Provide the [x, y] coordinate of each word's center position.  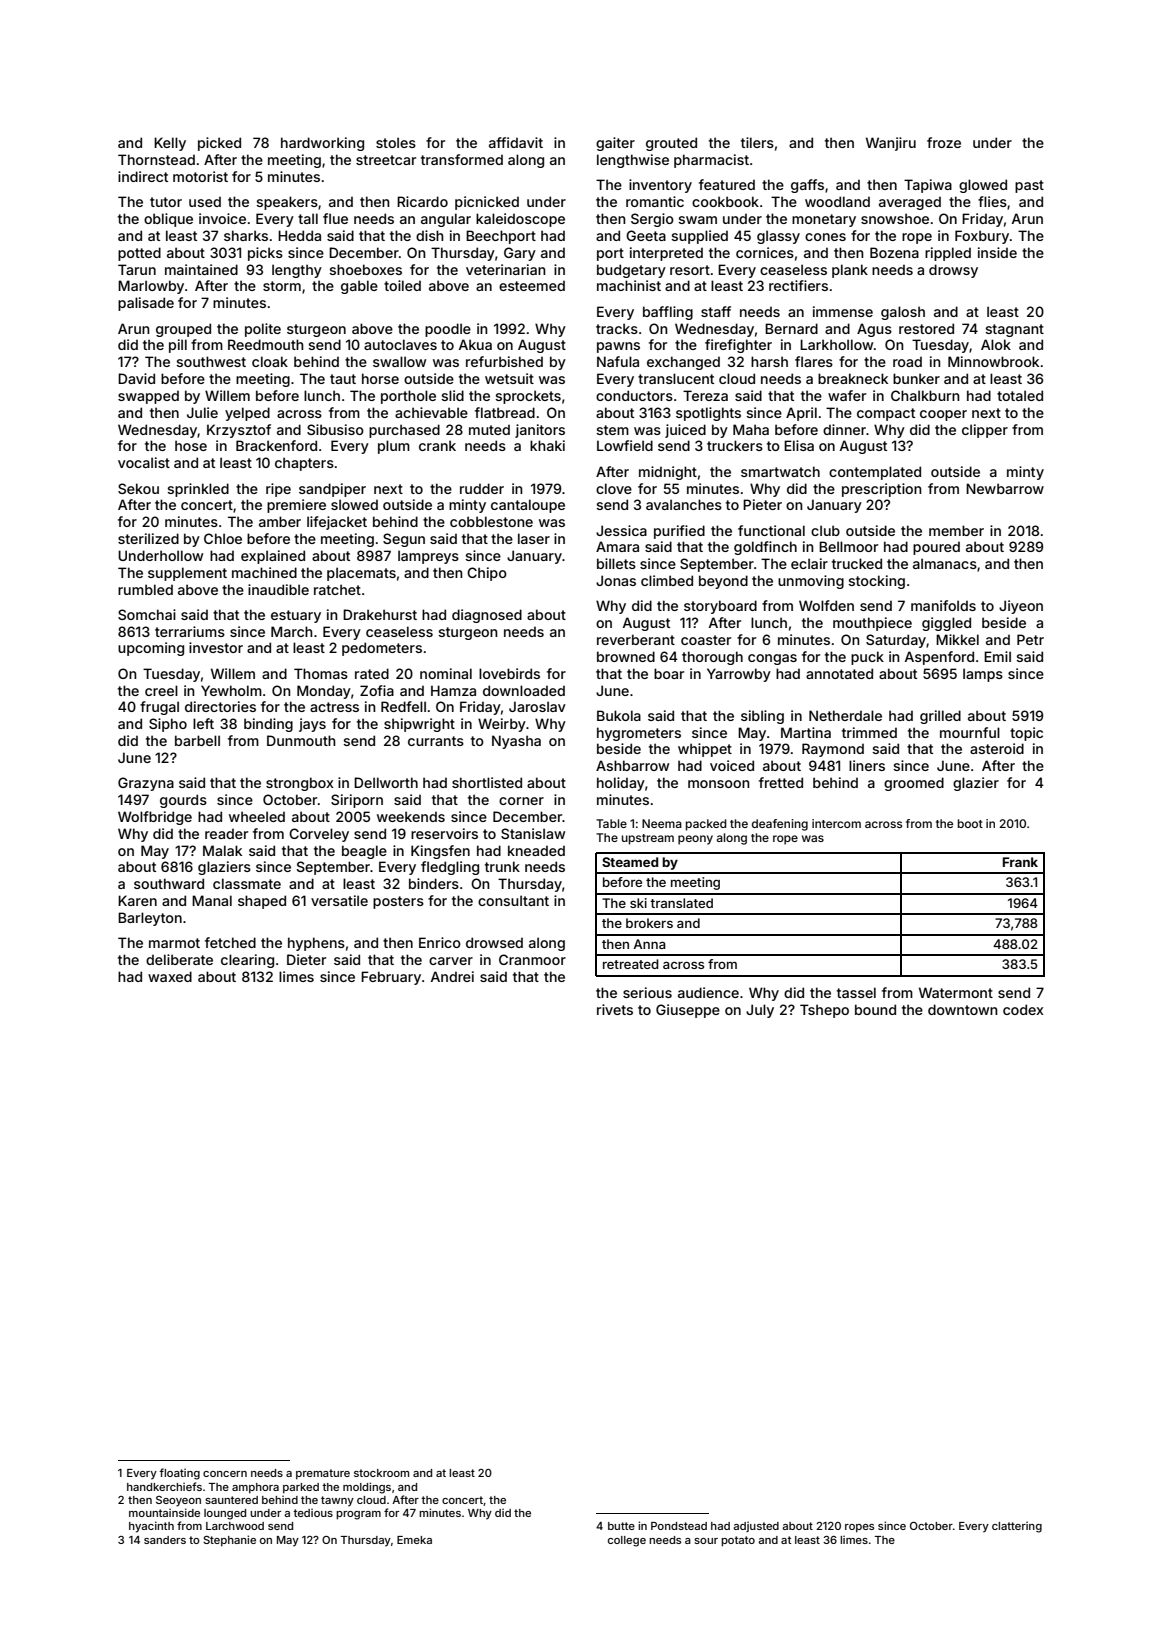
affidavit [516, 142]
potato [738, 1541]
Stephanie [229, 1540]
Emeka [414, 1540]
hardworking [322, 144]
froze [944, 142]
